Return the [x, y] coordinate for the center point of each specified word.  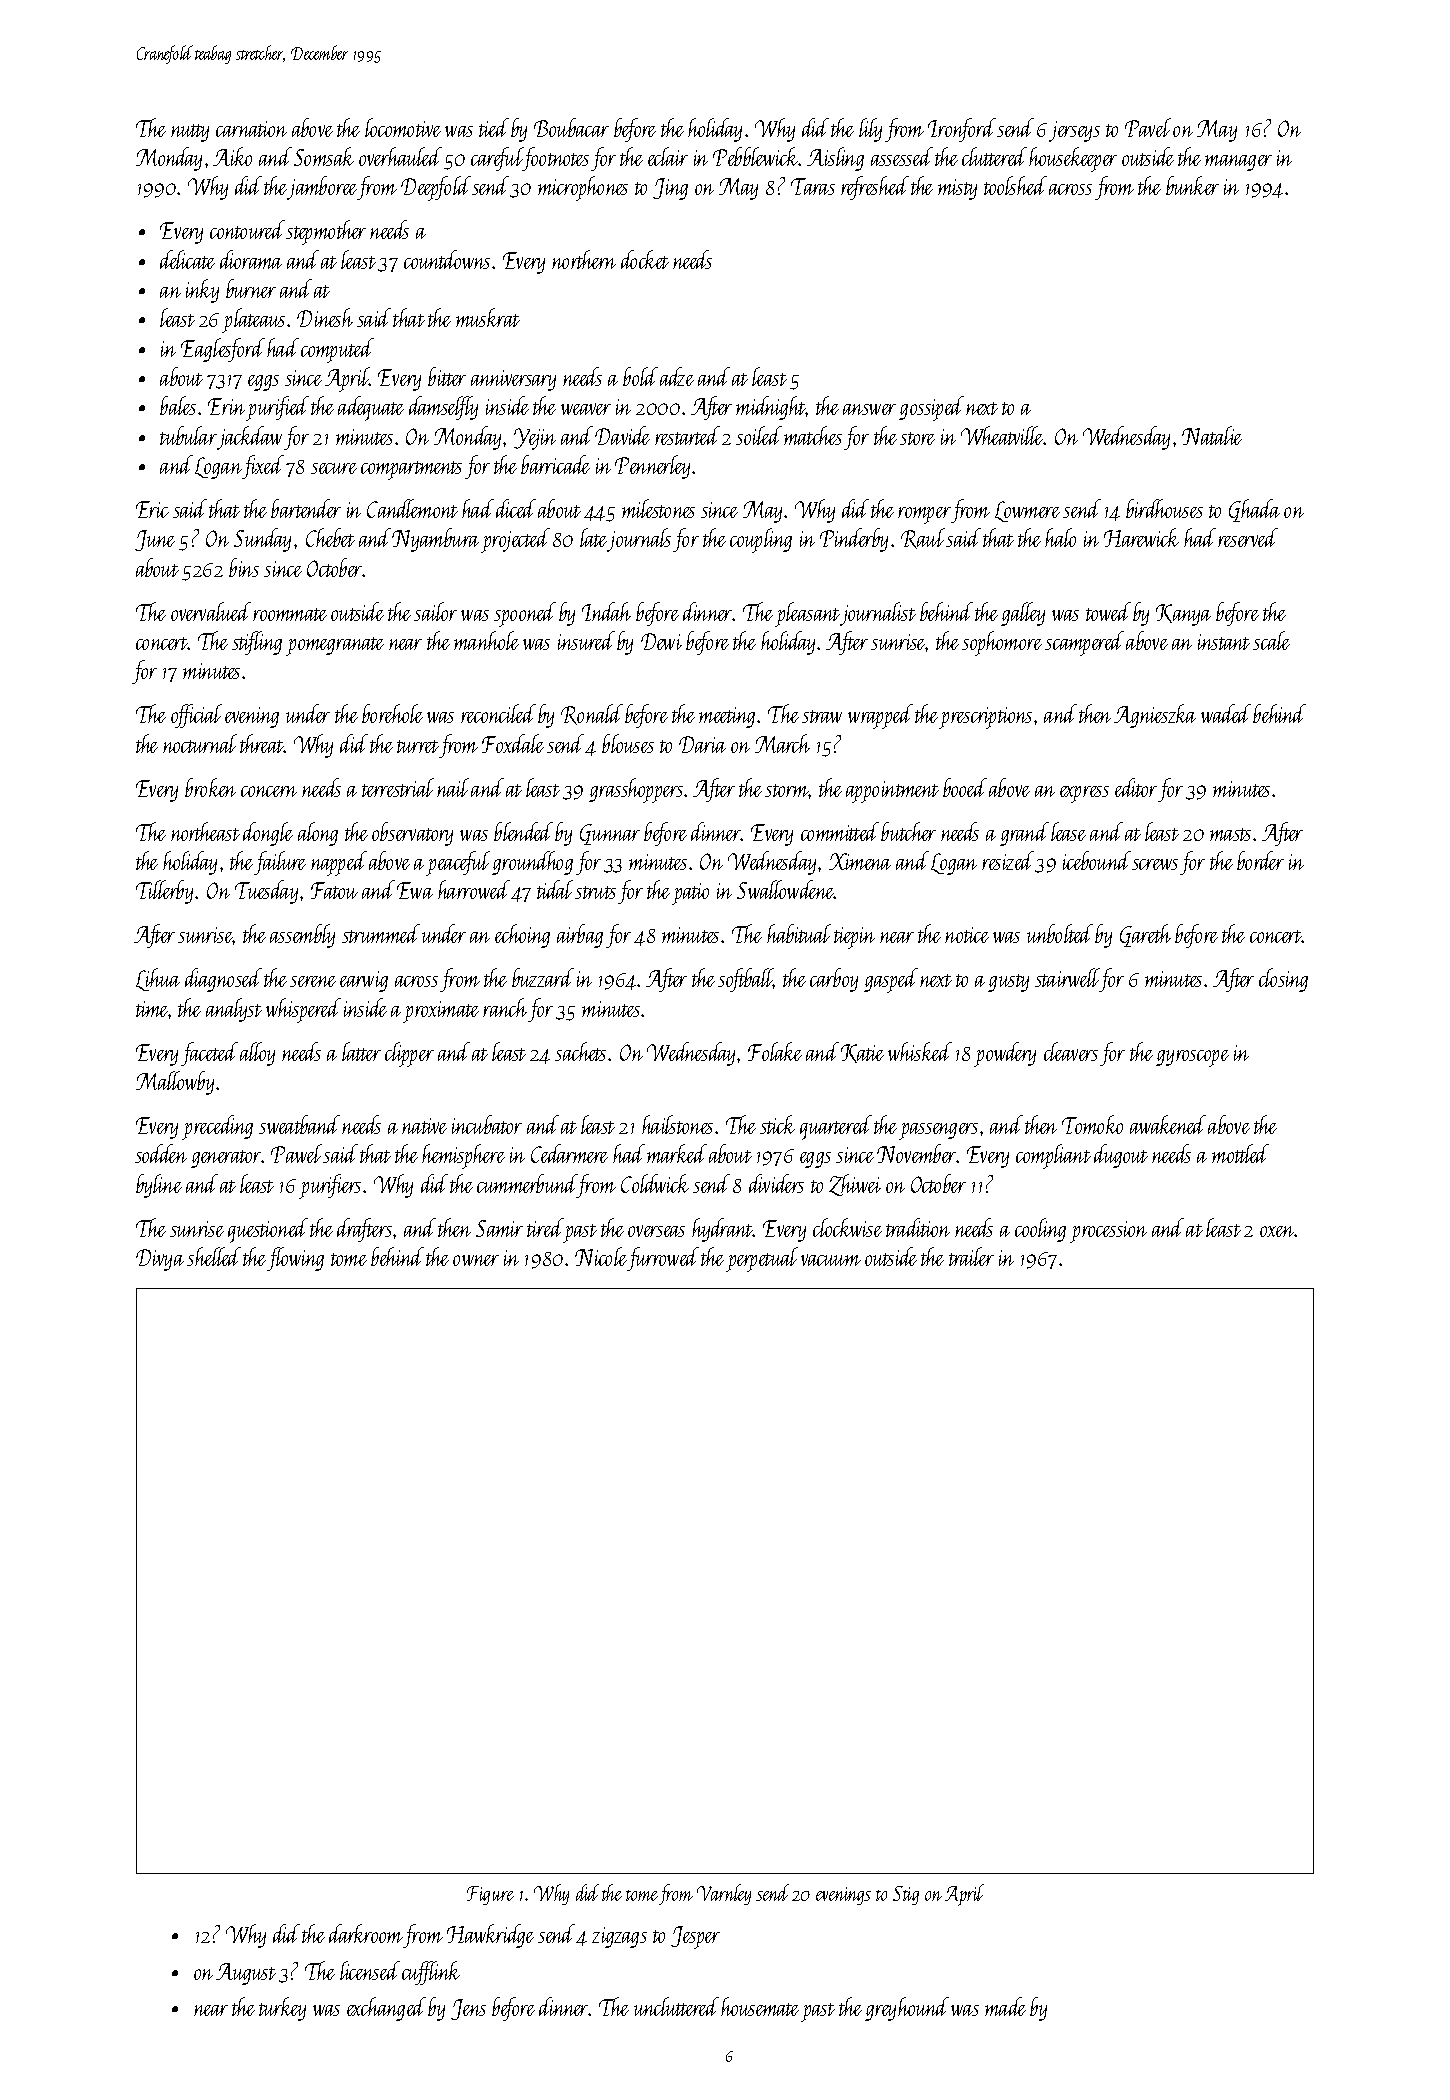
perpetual [762, 1259]
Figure [490, 1895]
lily [870, 130]
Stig [906, 1895]
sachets [580, 1051]
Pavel [1148, 127]
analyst [234, 1010]
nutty [190, 133]
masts [1230, 834]
